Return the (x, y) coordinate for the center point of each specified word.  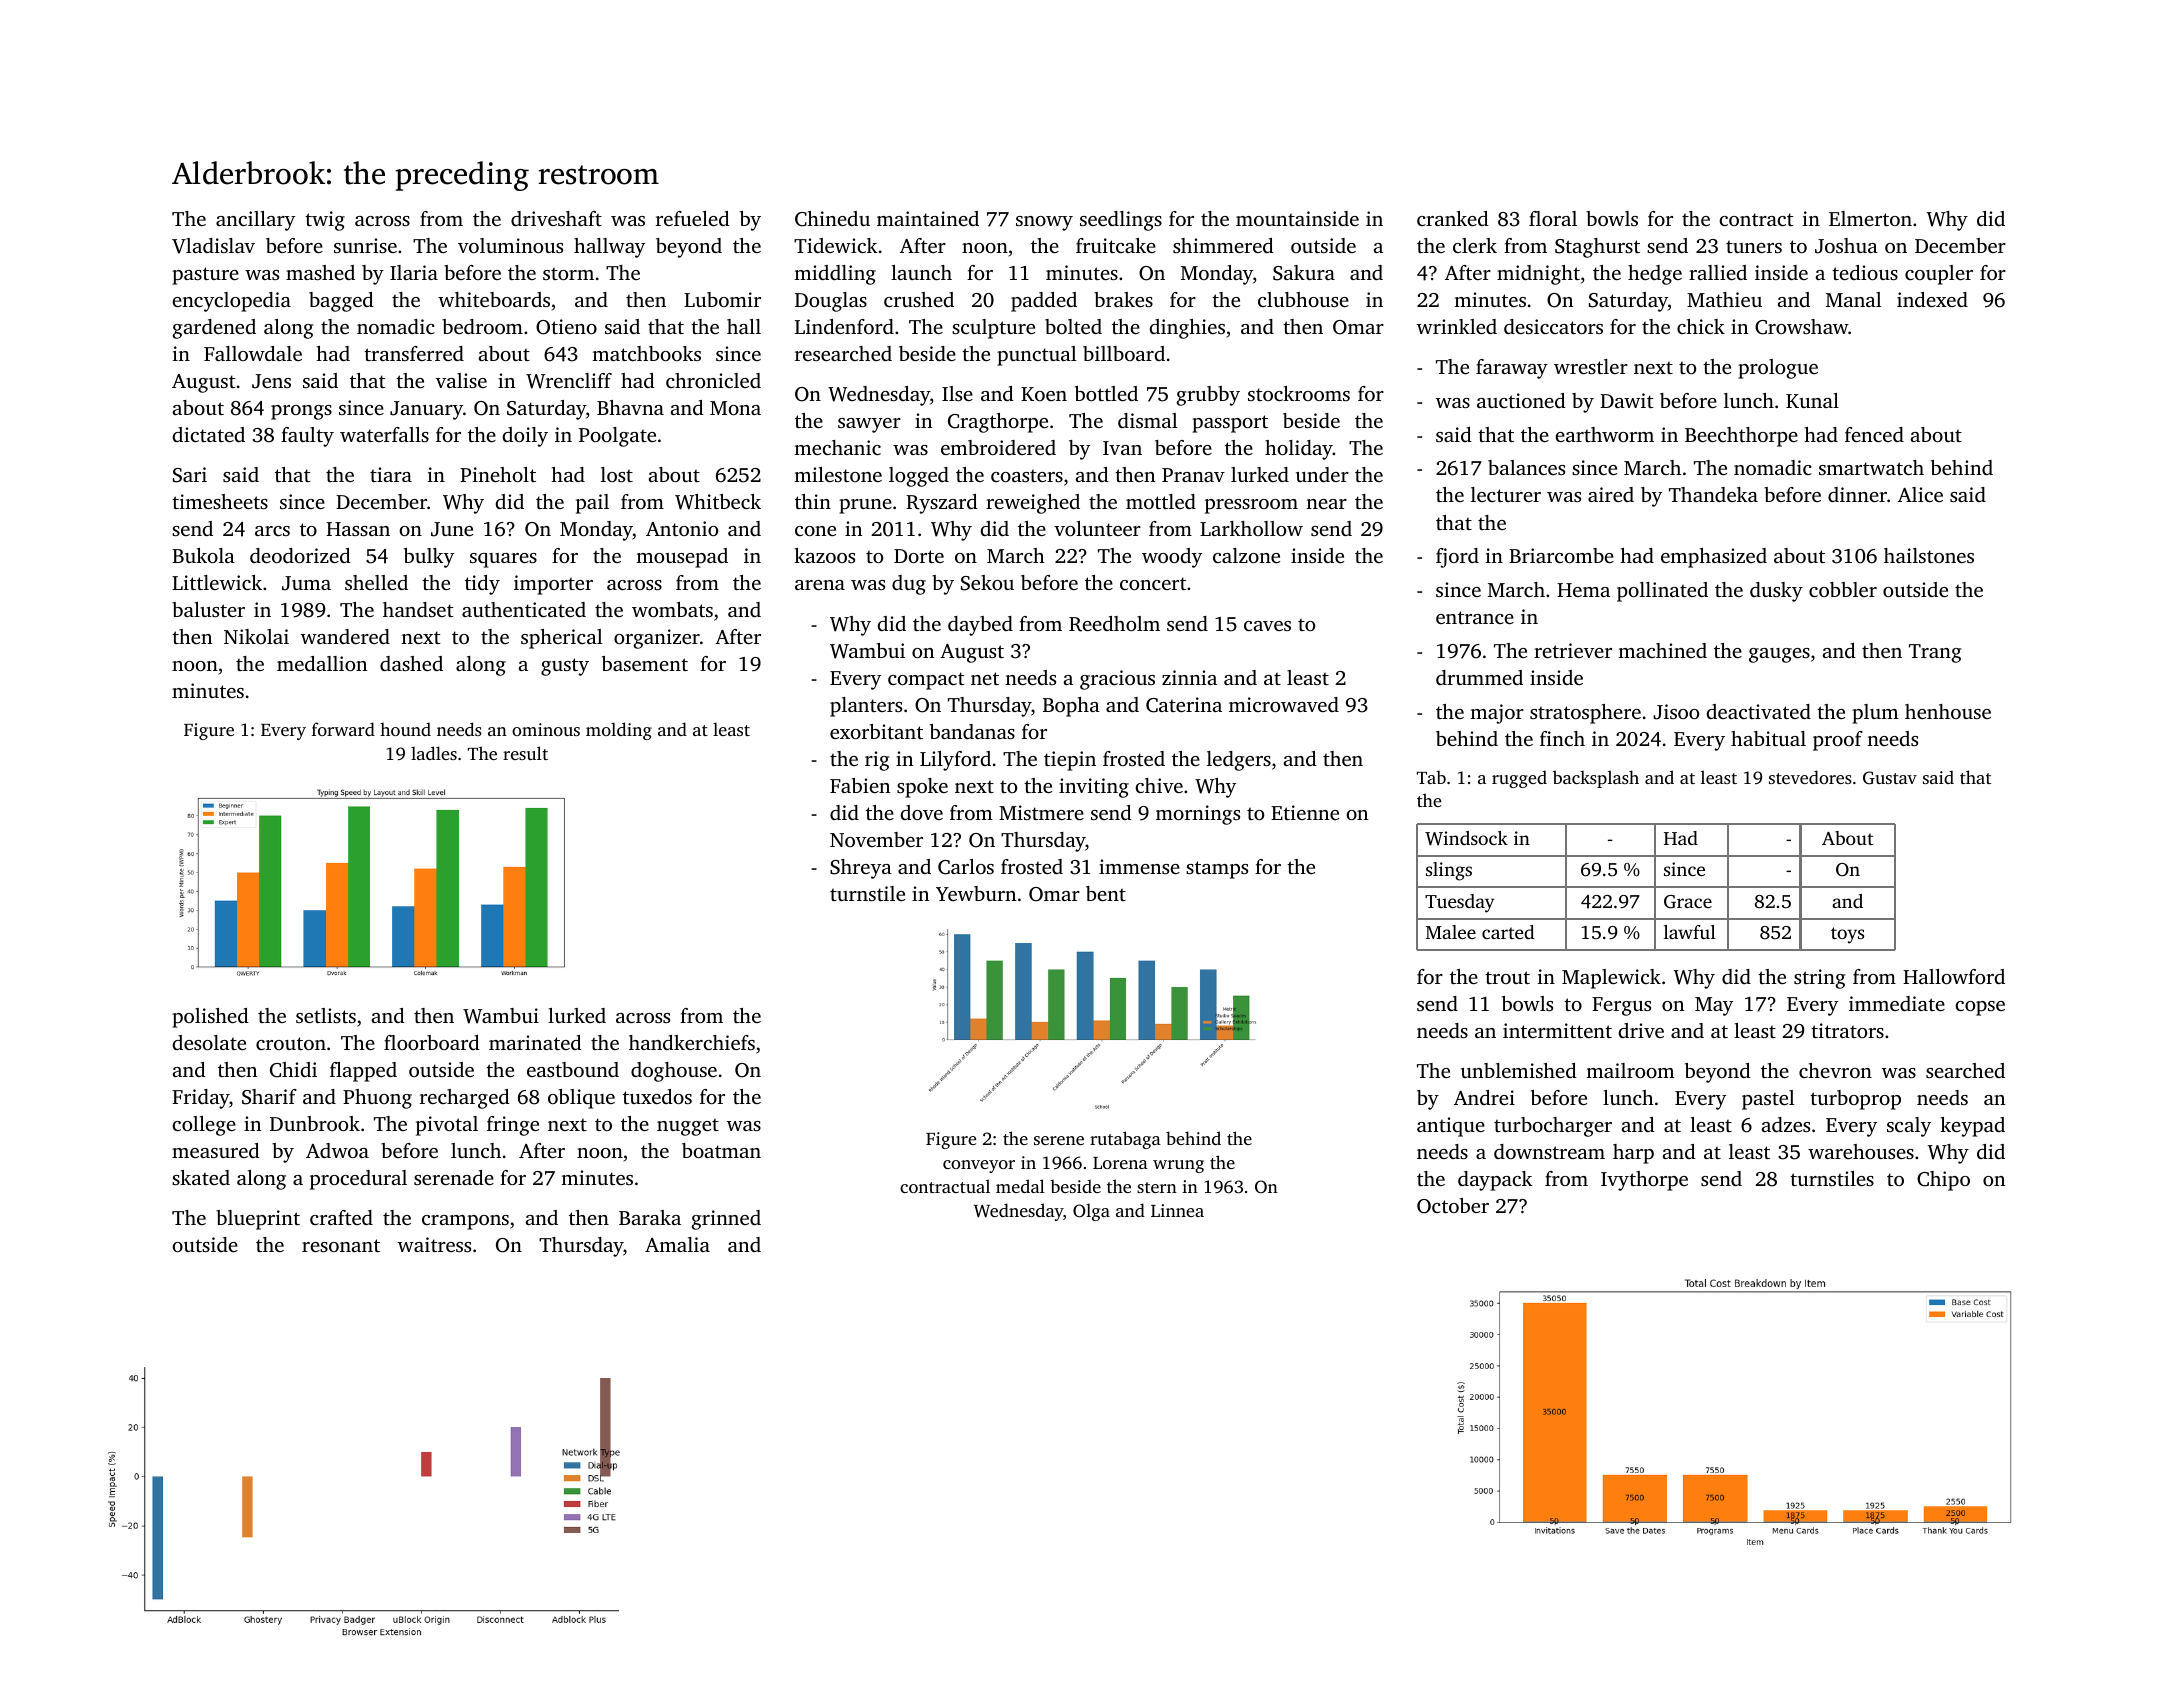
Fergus (1621, 1006)
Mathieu (1724, 299)
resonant (341, 1245)
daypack (1495, 1181)
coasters (1027, 476)
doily (525, 437)
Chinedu (832, 219)
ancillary (255, 221)
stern (1157, 1187)
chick (1701, 326)
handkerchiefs (692, 1042)
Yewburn (976, 893)
